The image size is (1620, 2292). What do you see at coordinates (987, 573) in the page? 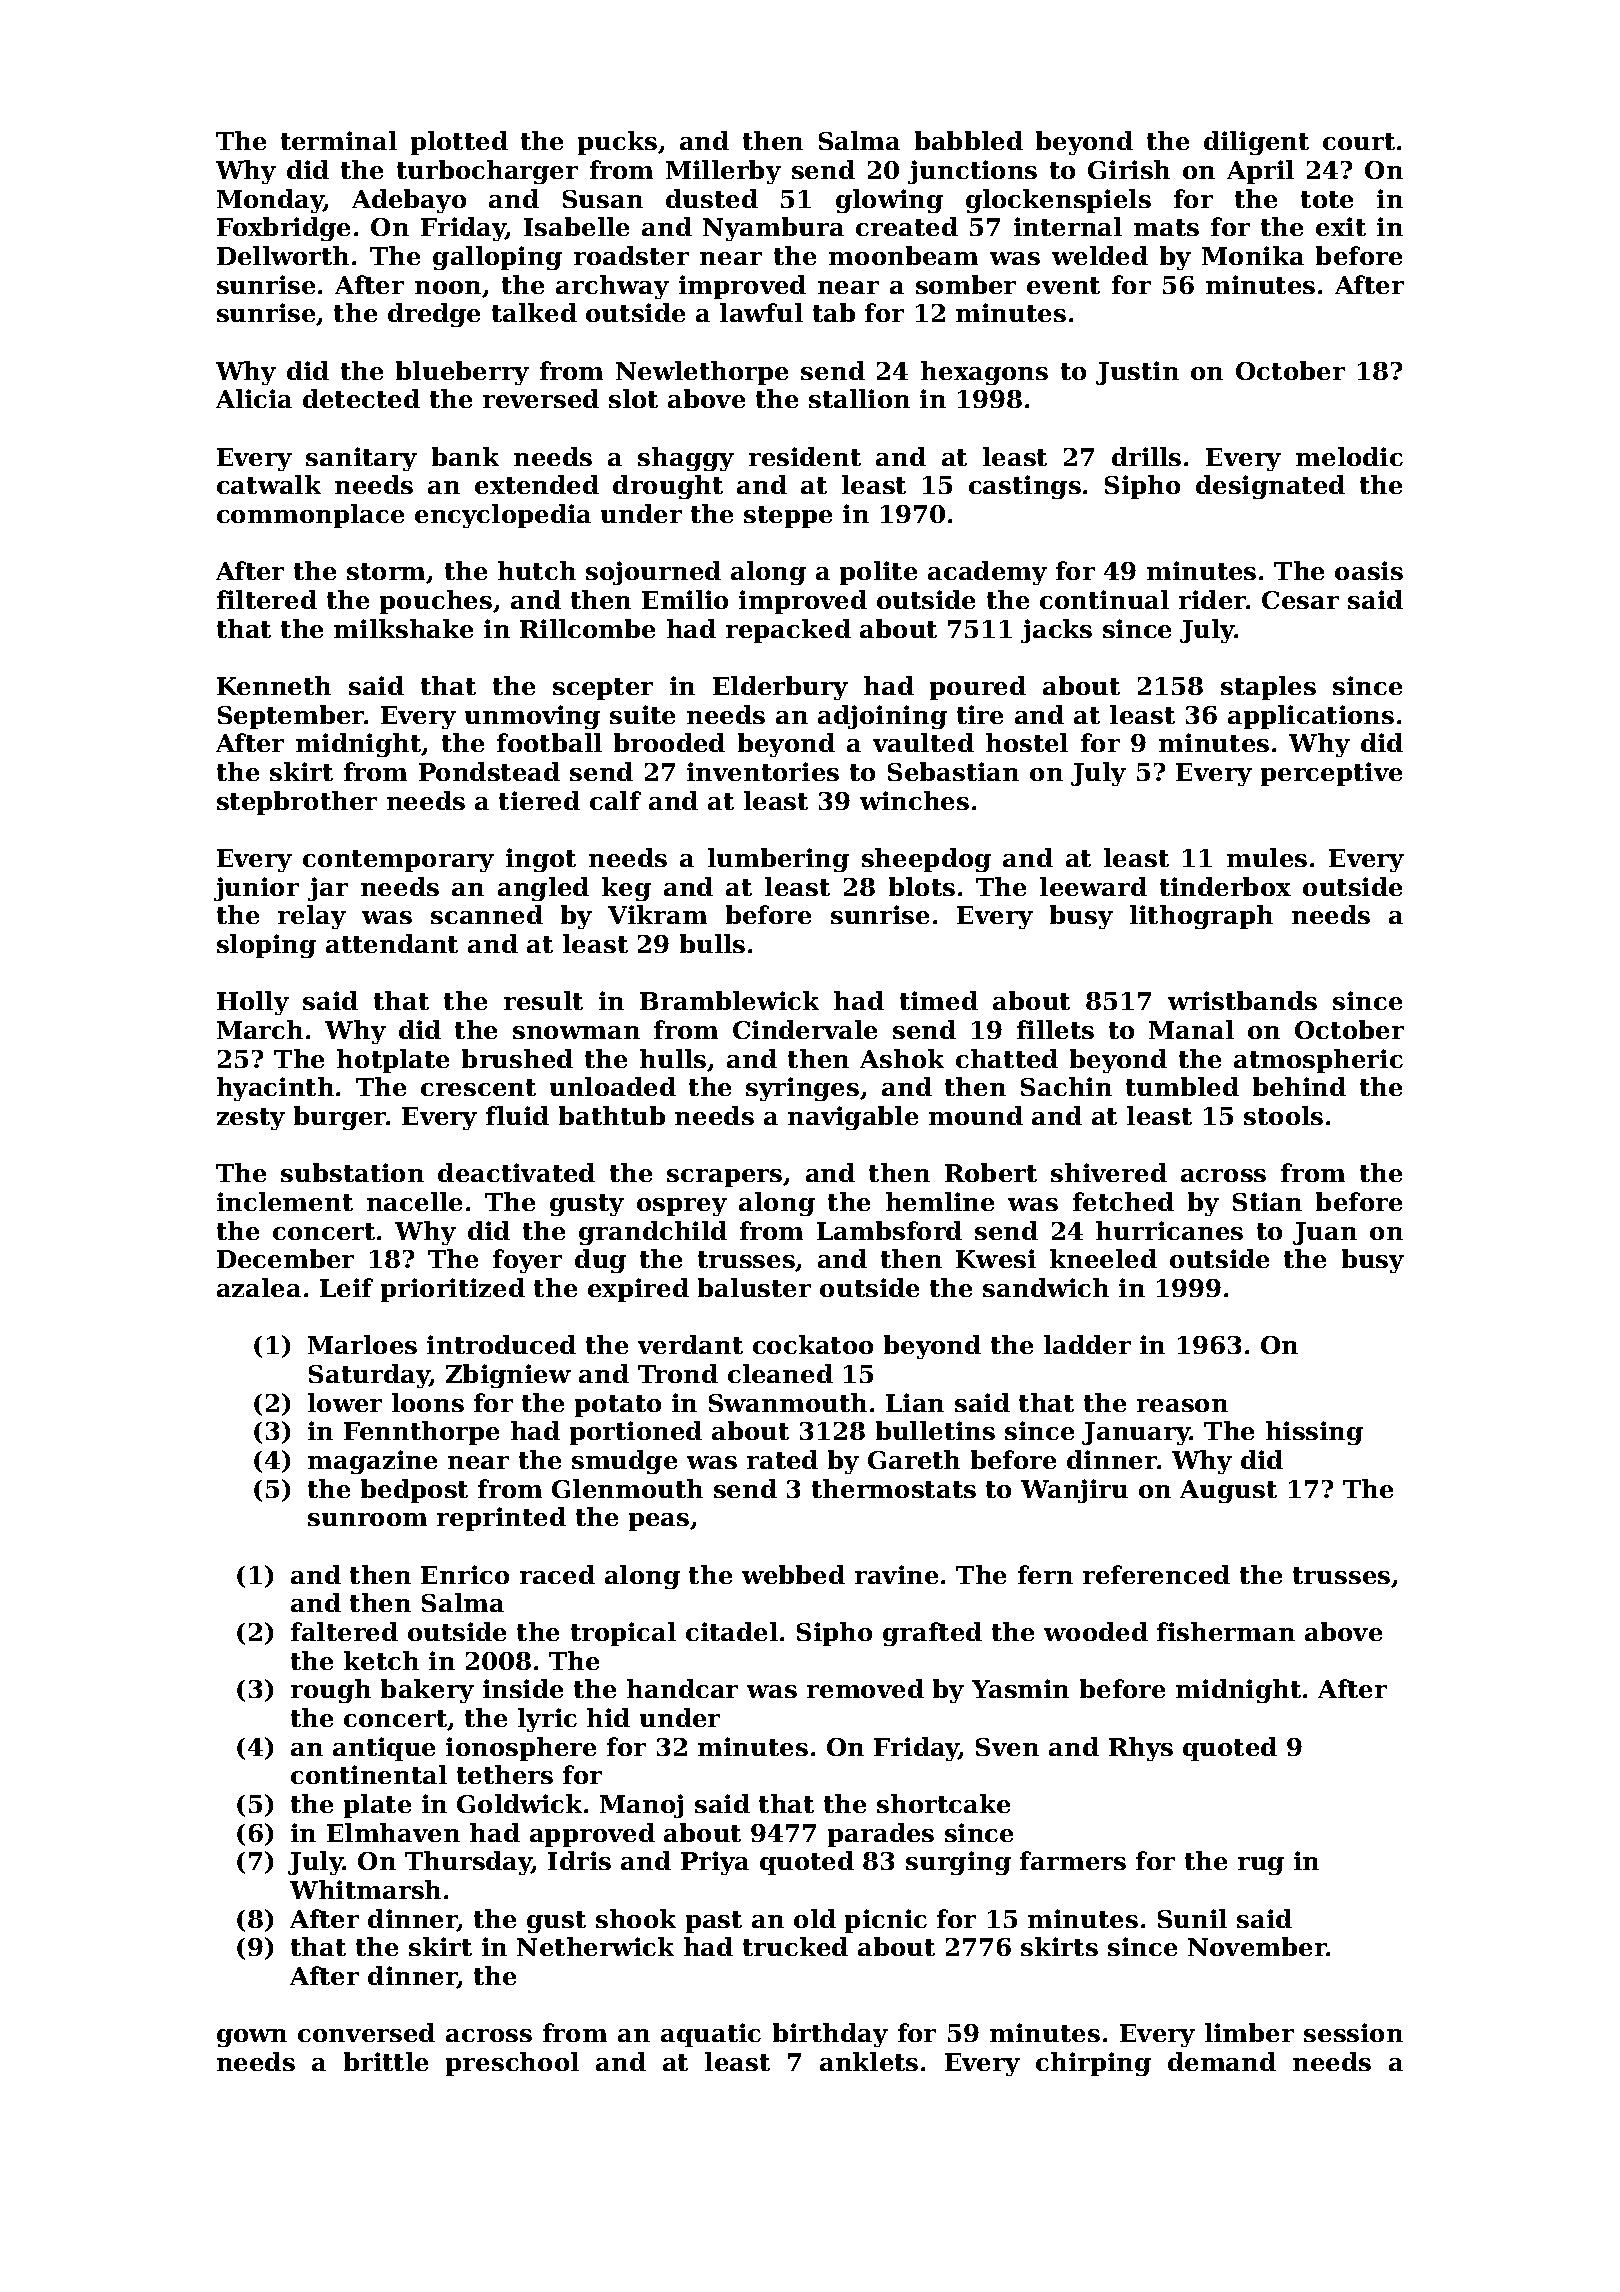
I see `academy` at bounding box center [987, 573].
